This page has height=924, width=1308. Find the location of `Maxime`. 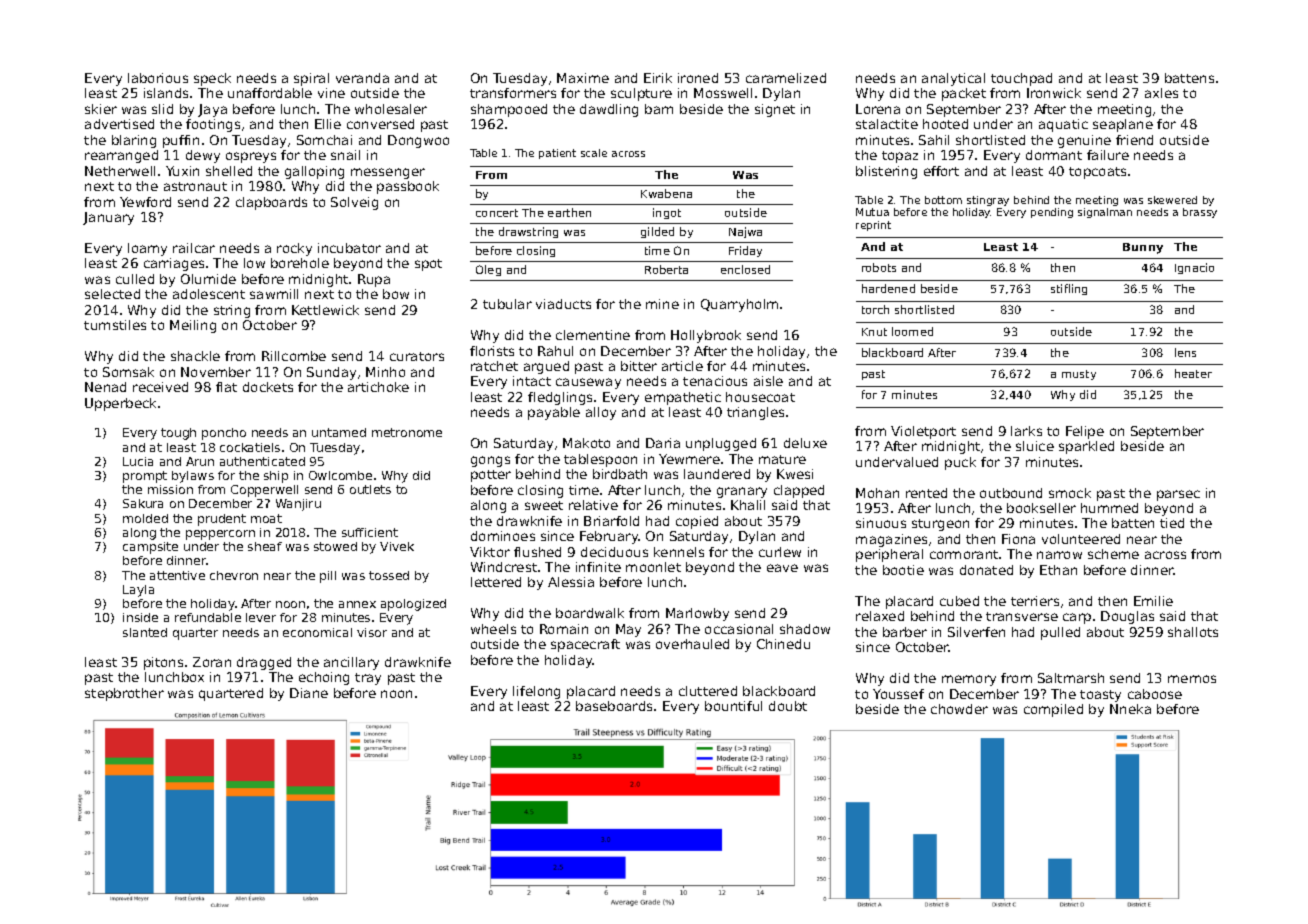

Maxime is located at coordinates (583, 78).
